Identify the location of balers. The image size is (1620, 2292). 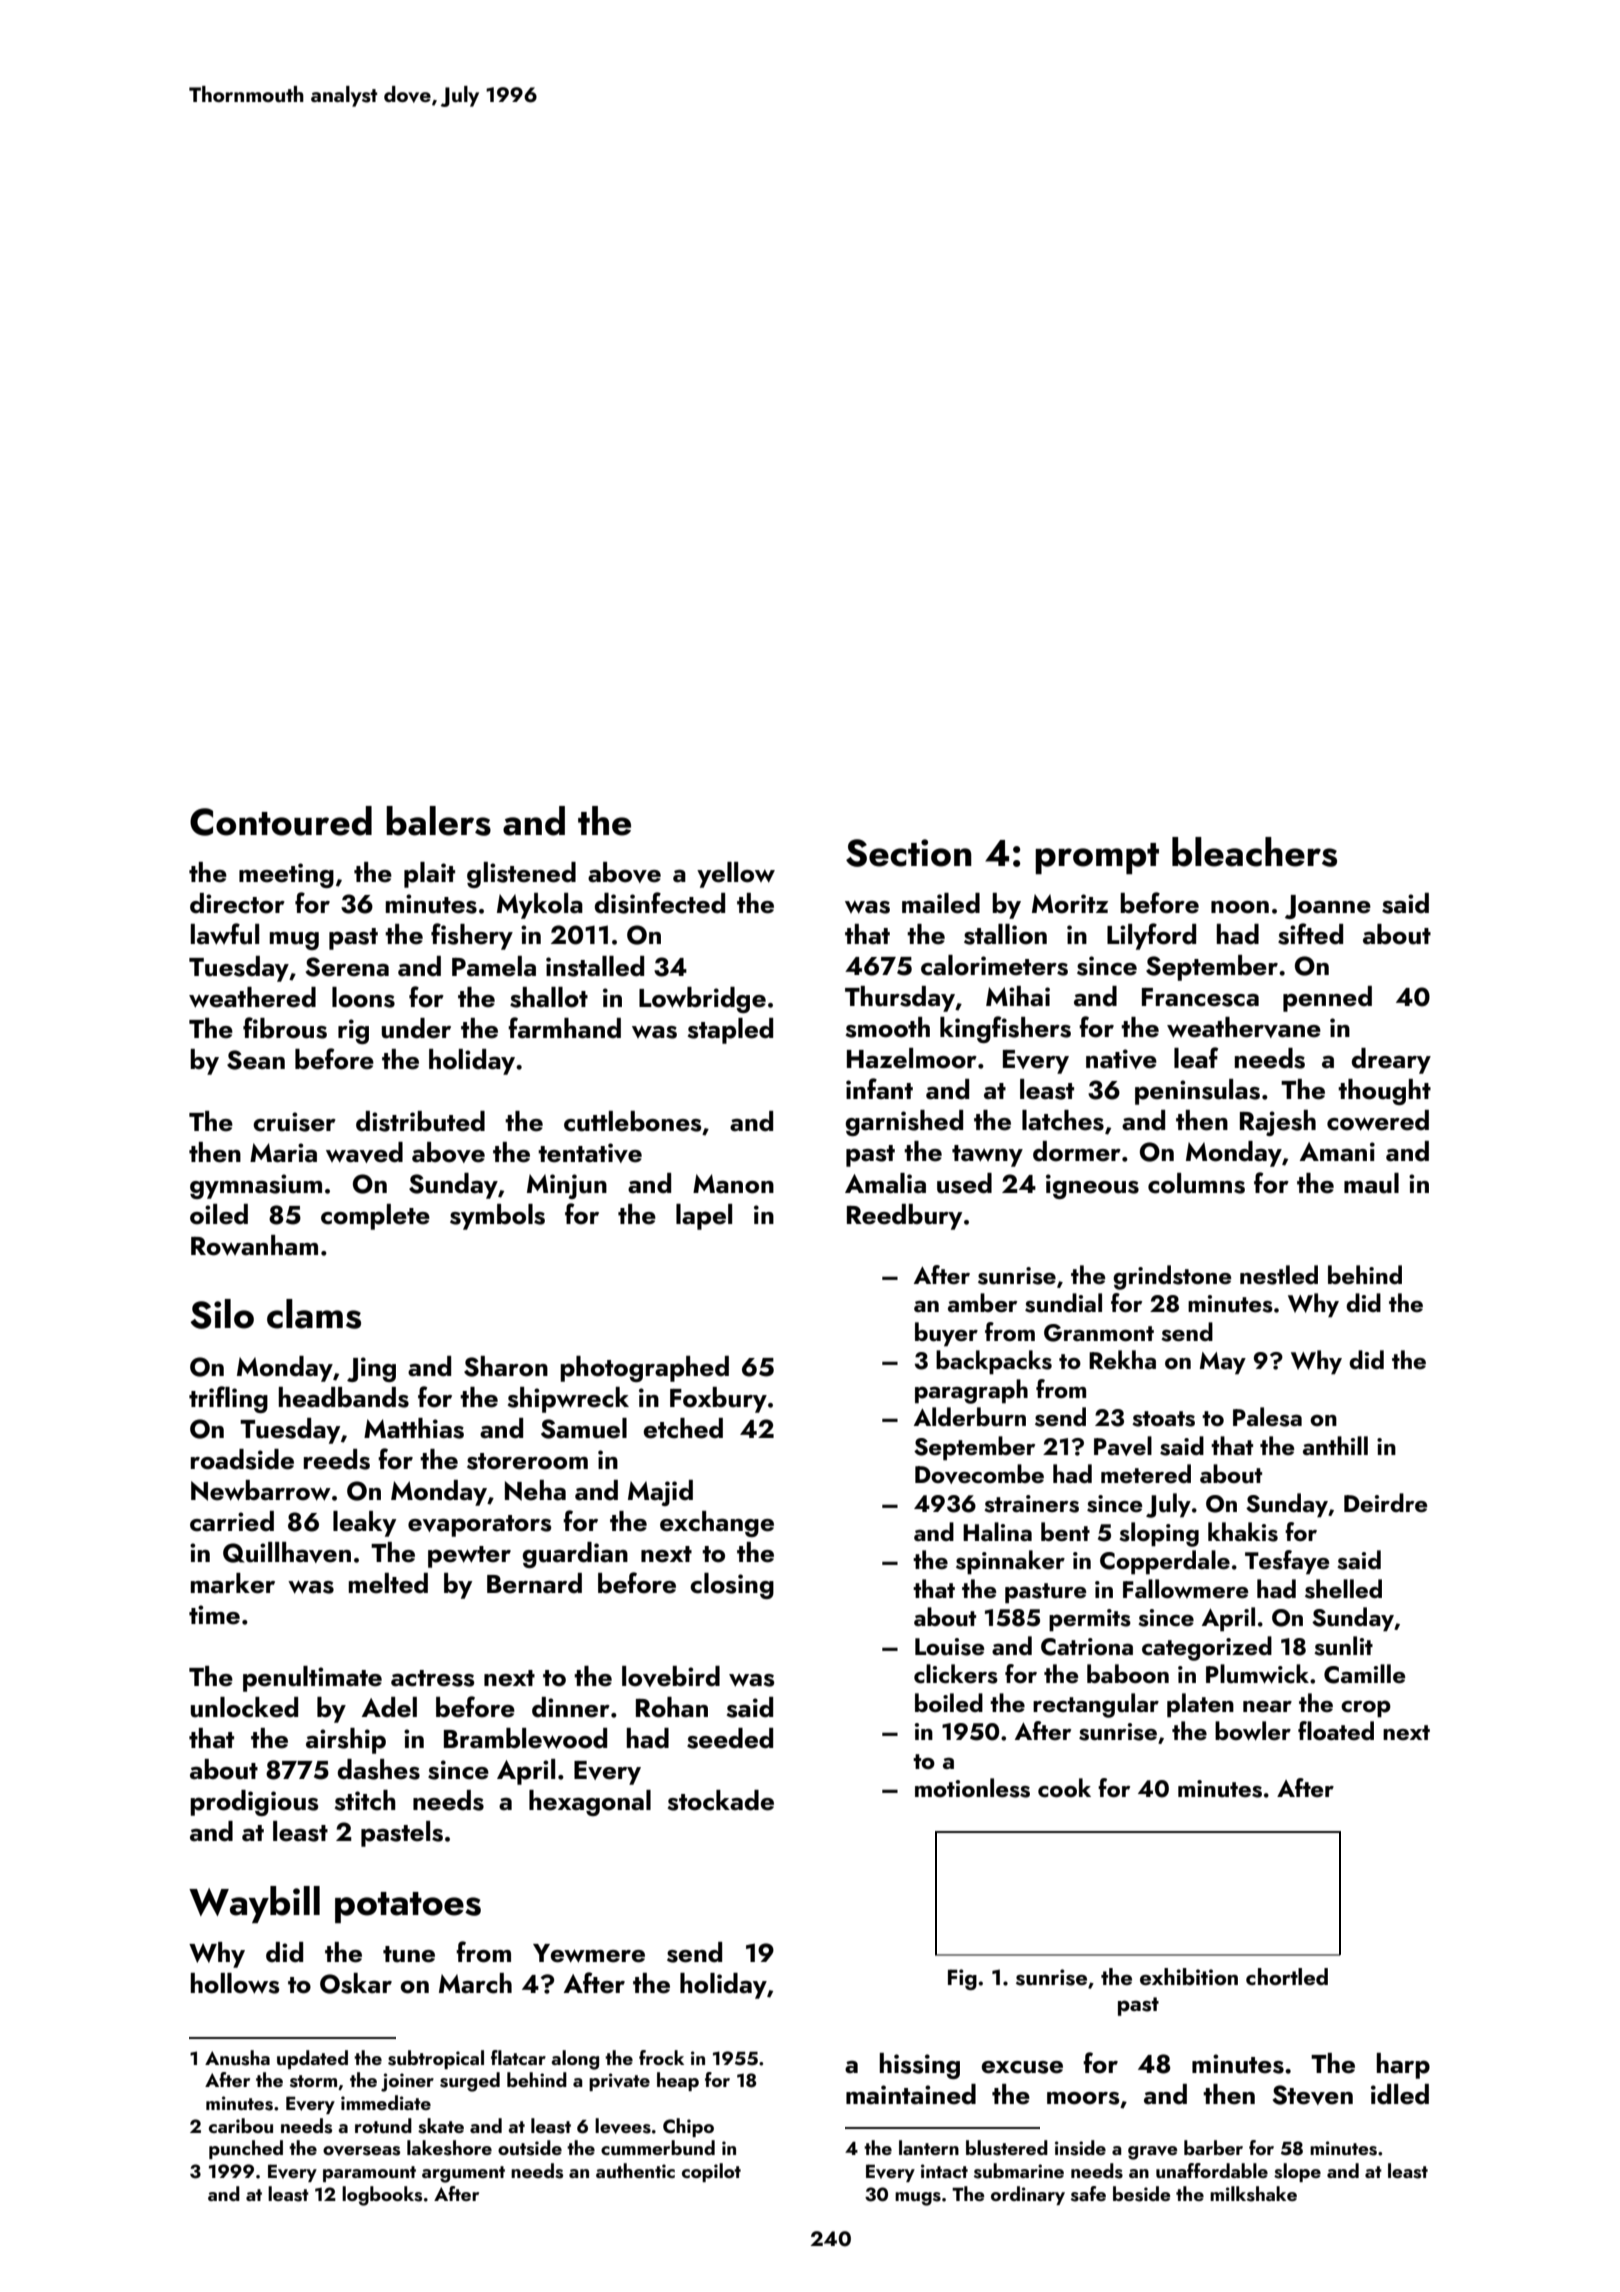
(438, 821).
